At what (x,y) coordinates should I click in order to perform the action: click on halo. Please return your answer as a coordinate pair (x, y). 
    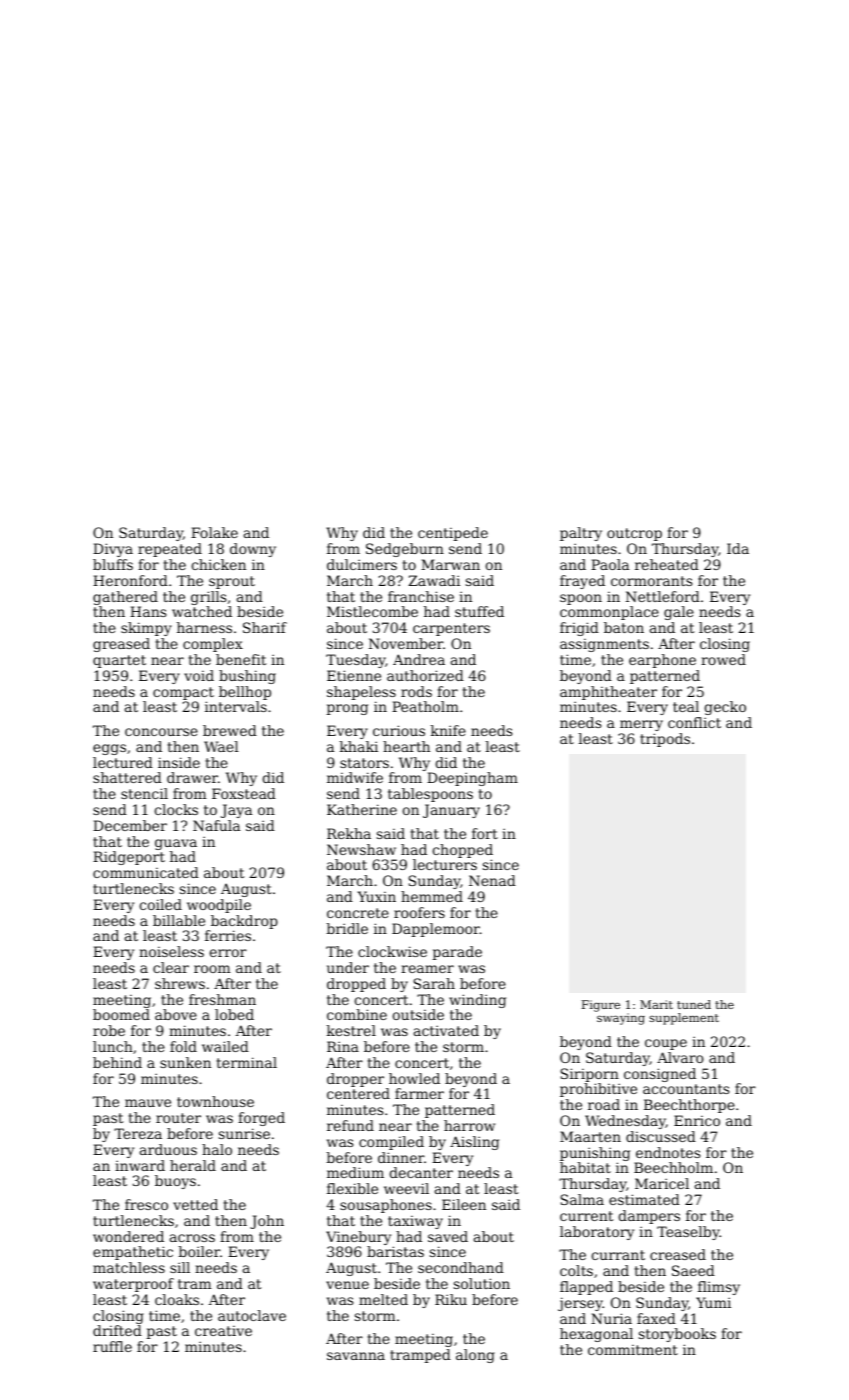
    Looking at the image, I should click on (217, 1149).
